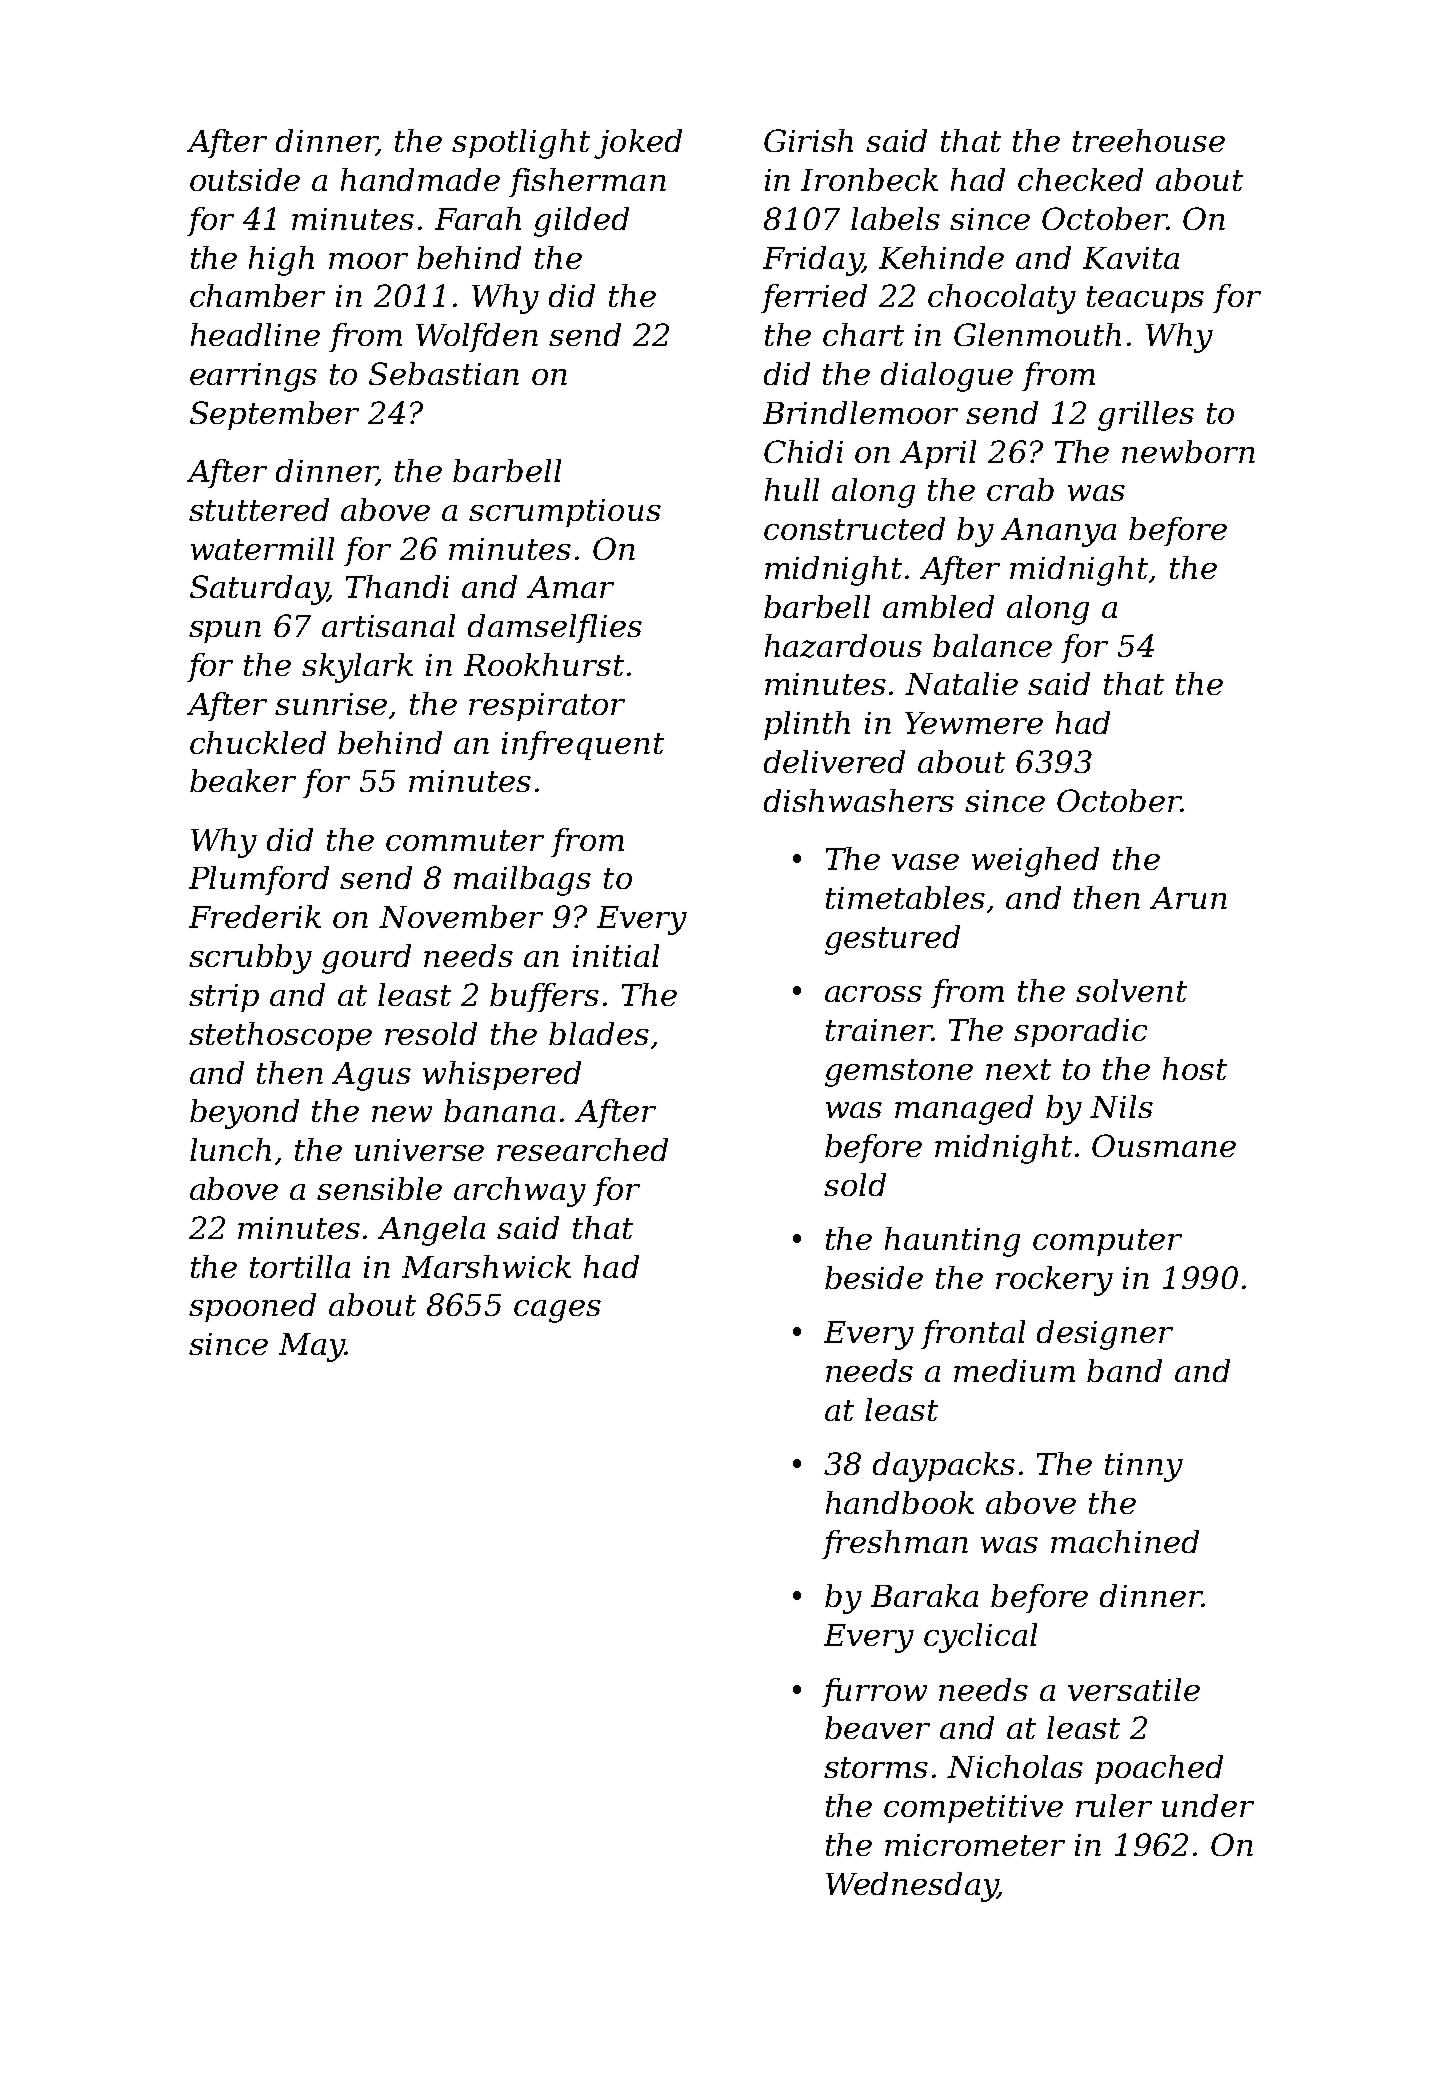 This image has width=1450, height=2100. I want to click on beyond, so click(244, 1114).
